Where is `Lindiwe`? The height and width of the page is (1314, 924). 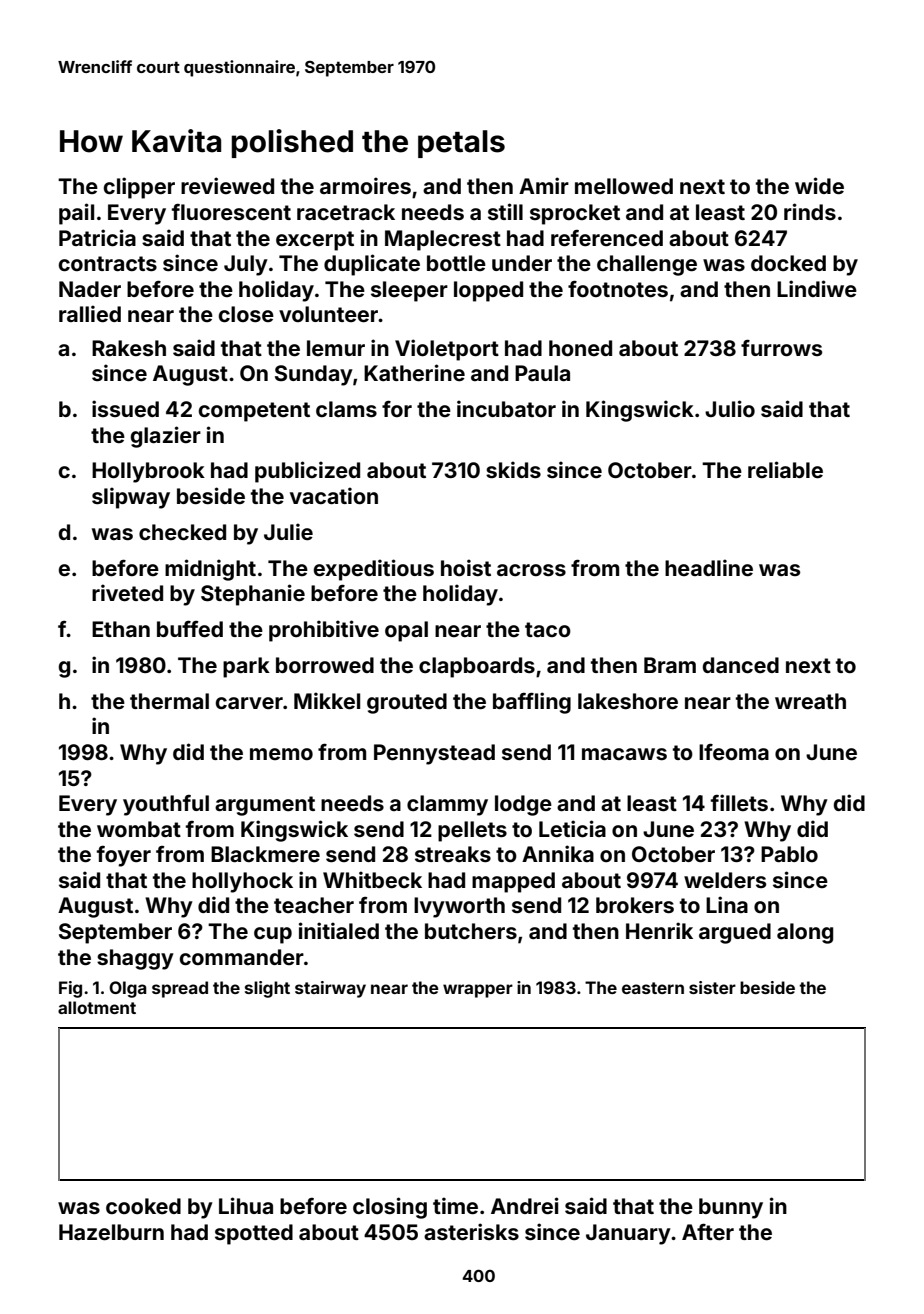
Lindiwe is located at coordinates (817, 288).
